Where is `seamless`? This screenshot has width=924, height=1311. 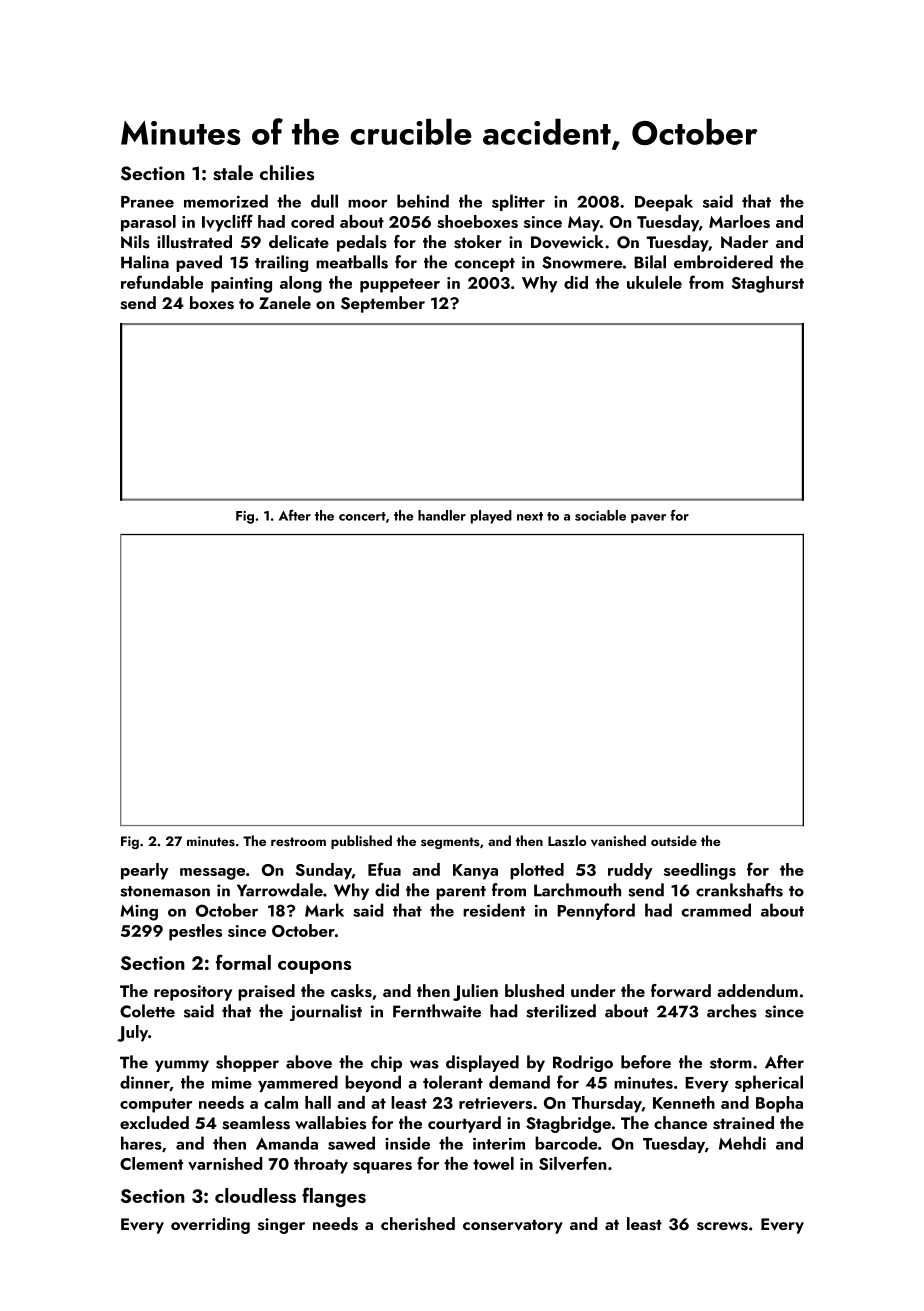
seamless is located at coordinates (256, 1123).
